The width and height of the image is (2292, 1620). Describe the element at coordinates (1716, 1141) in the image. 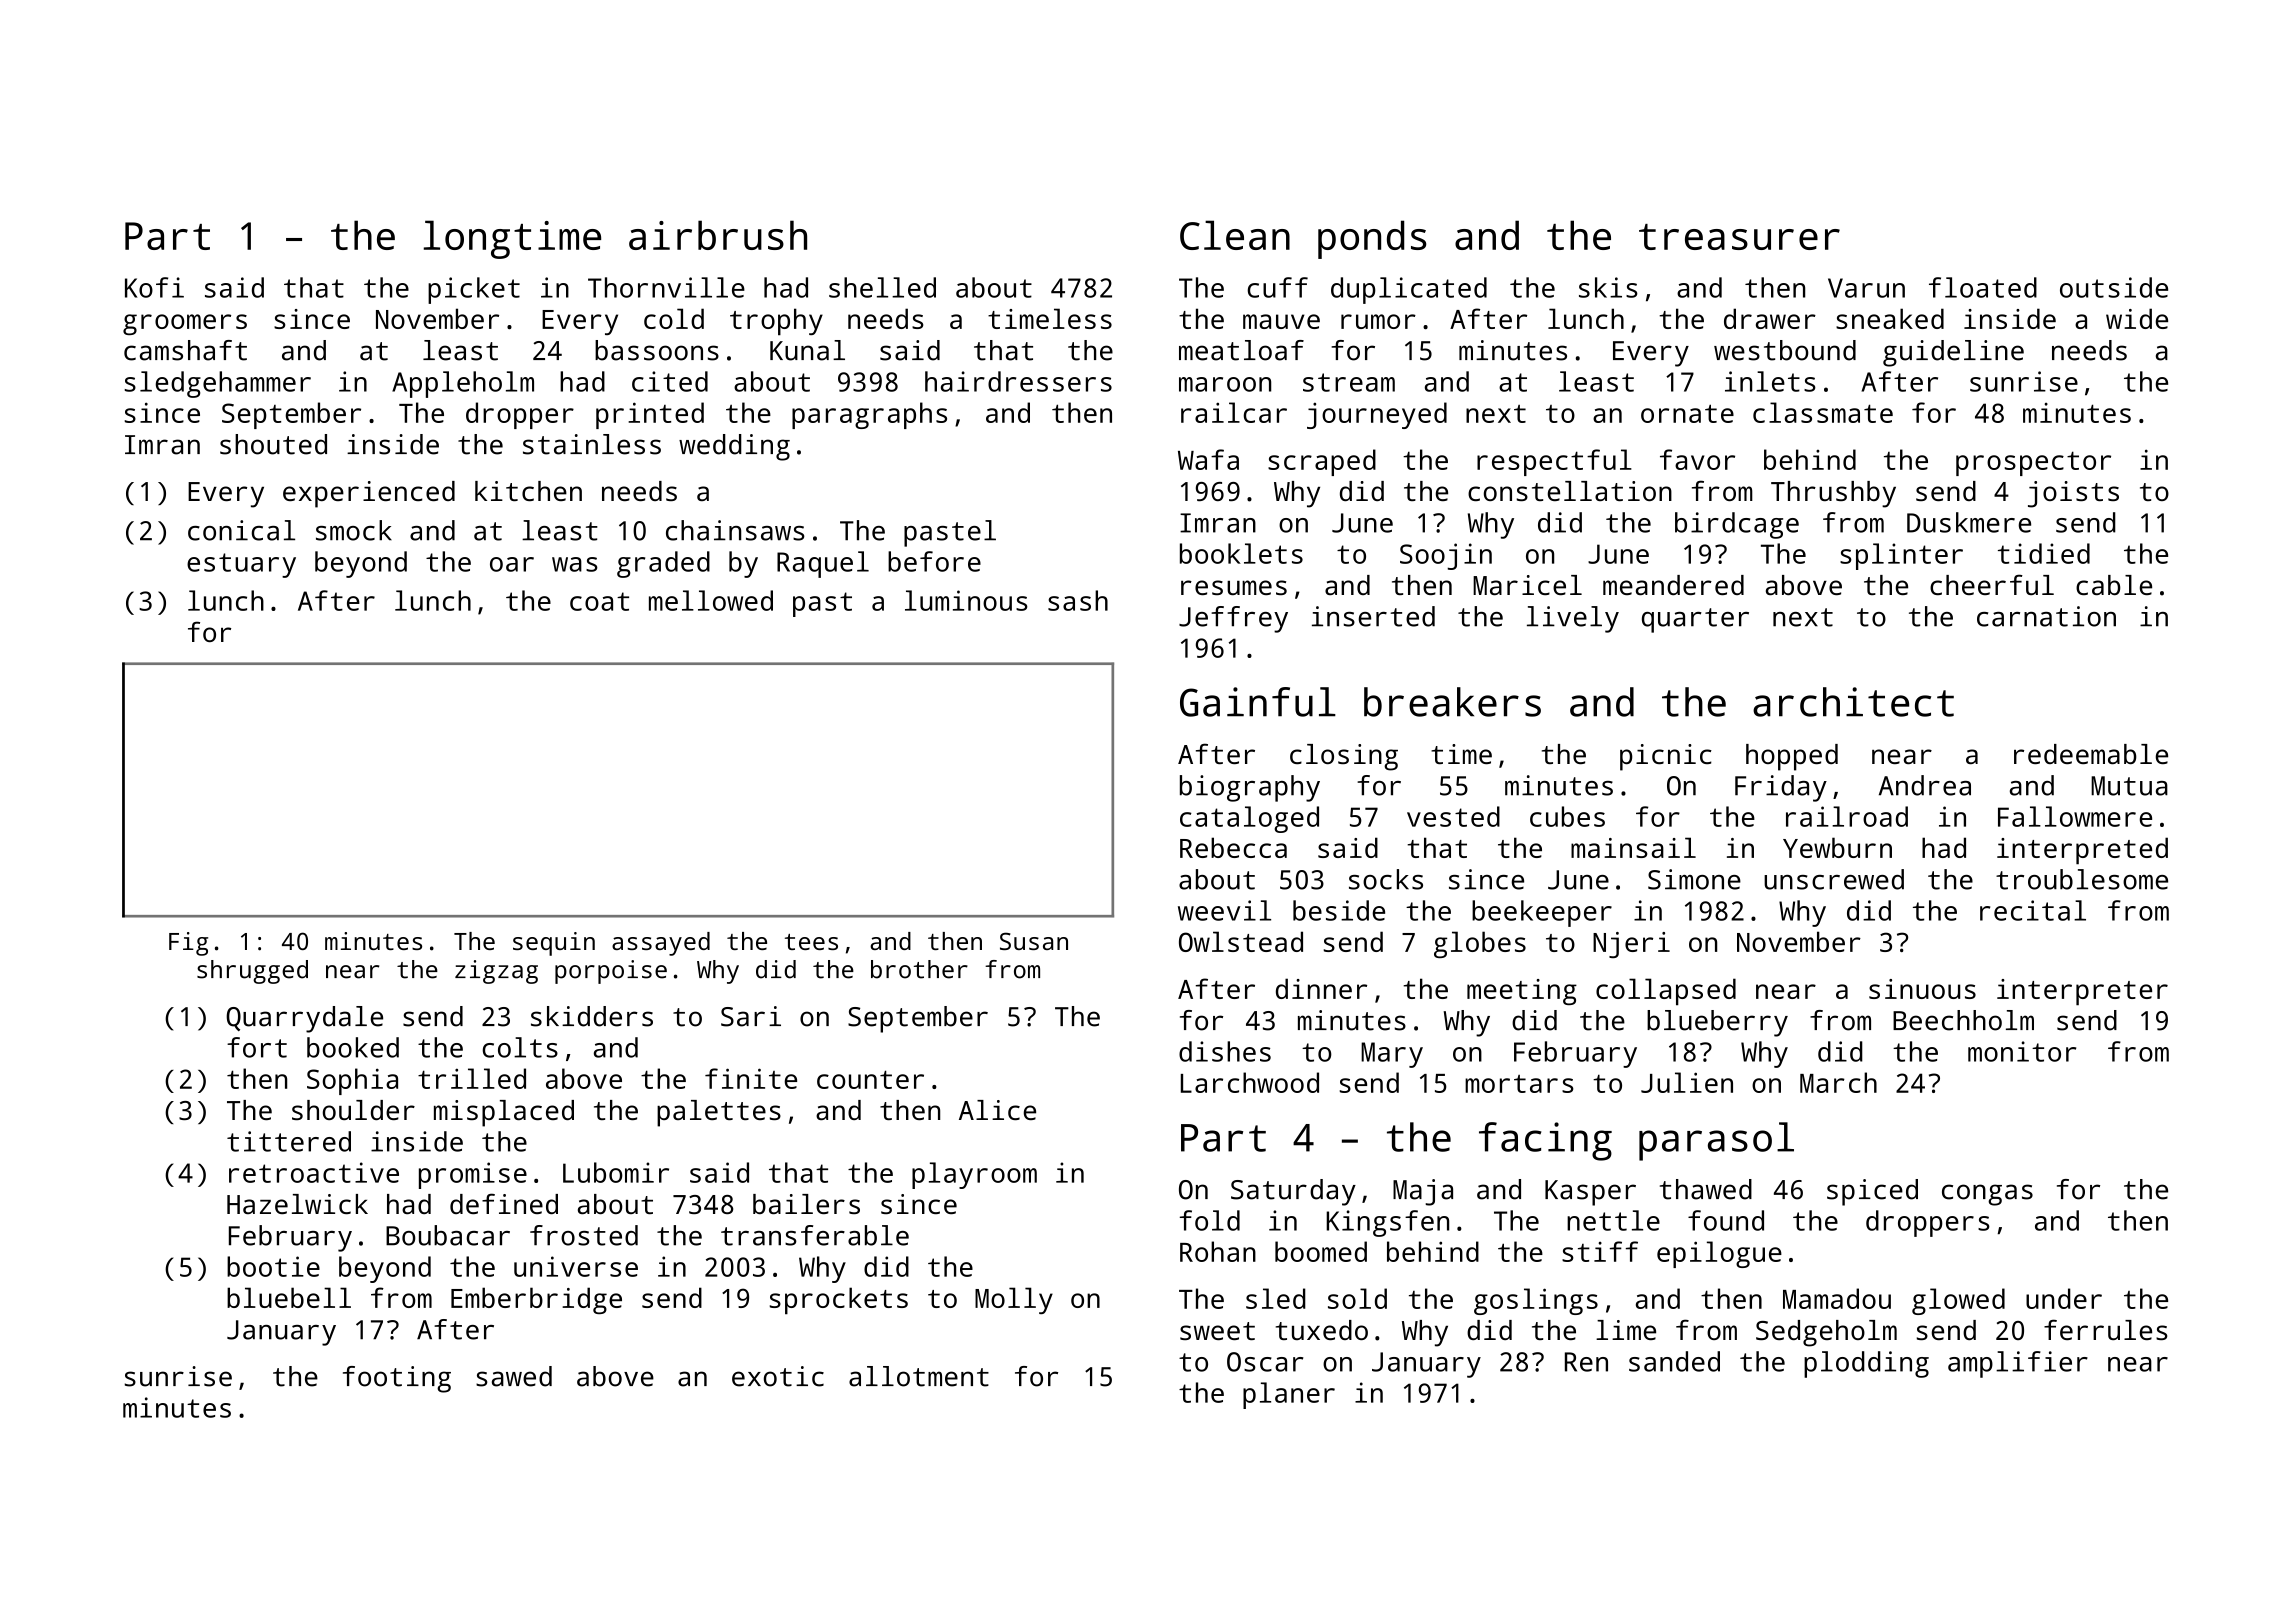

I see `parasol` at that location.
